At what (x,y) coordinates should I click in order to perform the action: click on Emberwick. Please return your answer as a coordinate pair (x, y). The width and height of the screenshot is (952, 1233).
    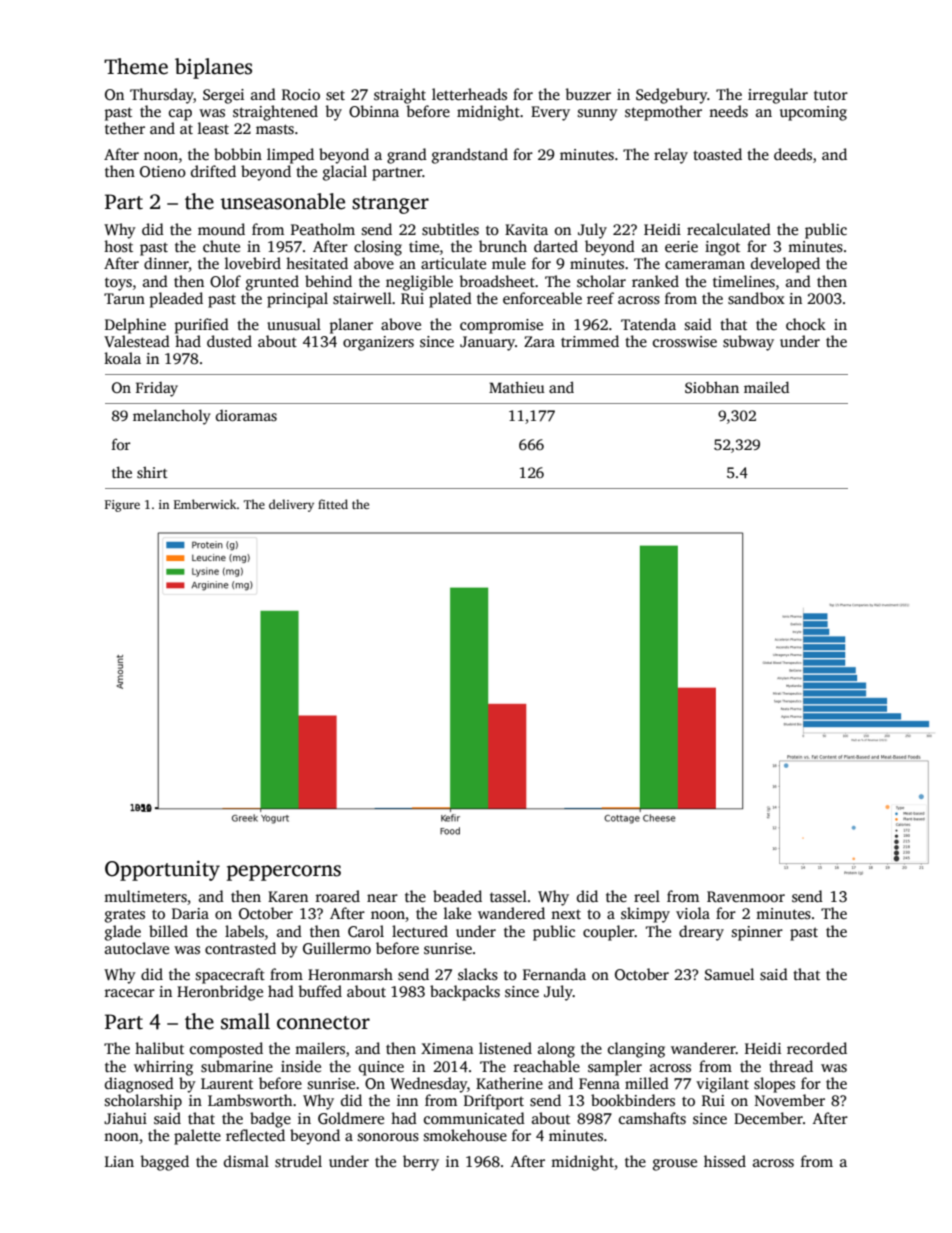
    Looking at the image, I should click on (205, 504).
